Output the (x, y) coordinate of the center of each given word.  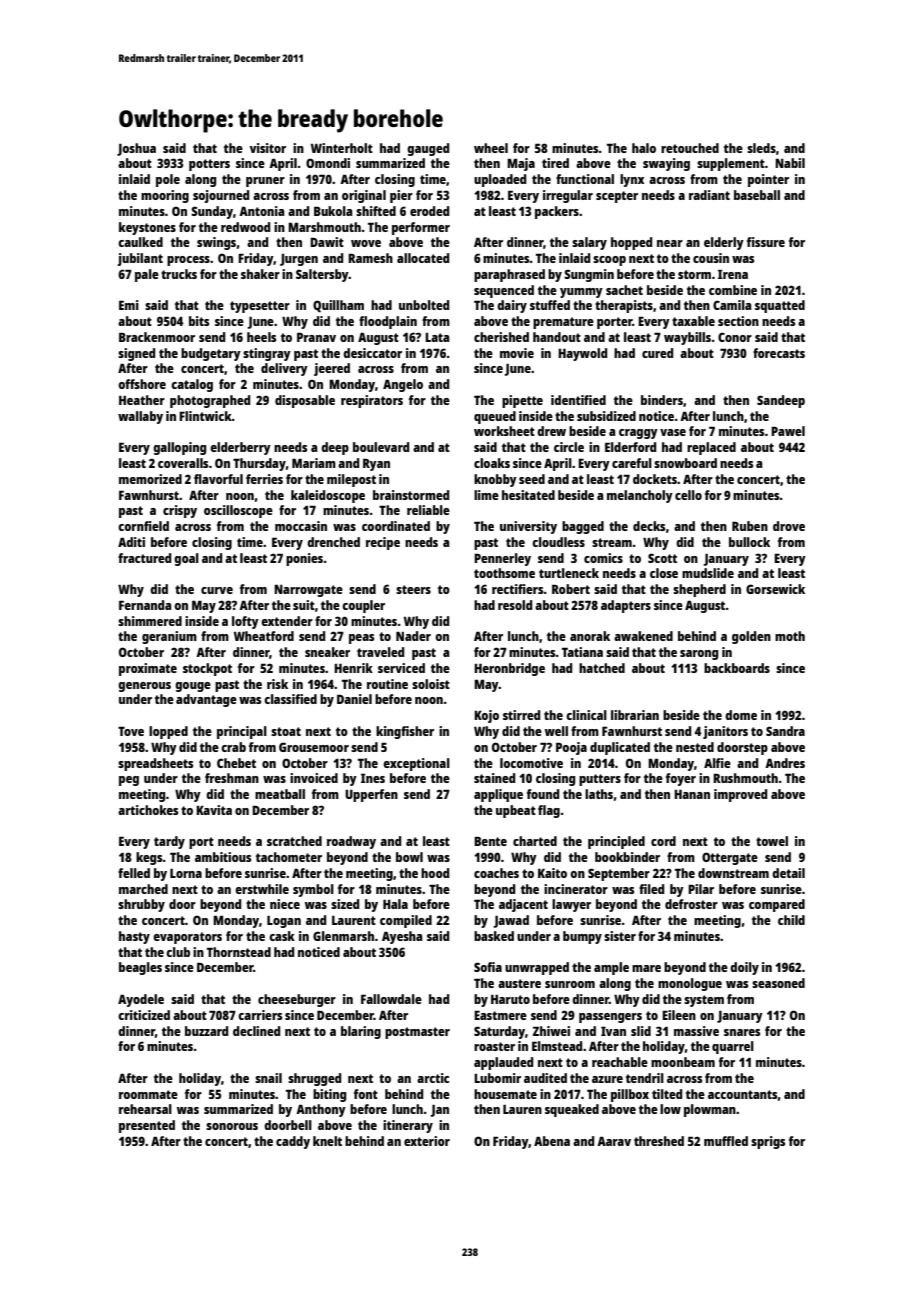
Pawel (788, 431)
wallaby (140, 417)
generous (144, 687)
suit (304, 605)
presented (147, 1126)
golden (751, 637)
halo (644, 148)
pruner (265, 182)
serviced (401, 668)
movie (517, 353)
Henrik (353, 668)
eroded (429, 211)
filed (651, 889)
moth (790, 636)
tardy (169, 842)
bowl (409, 857)
